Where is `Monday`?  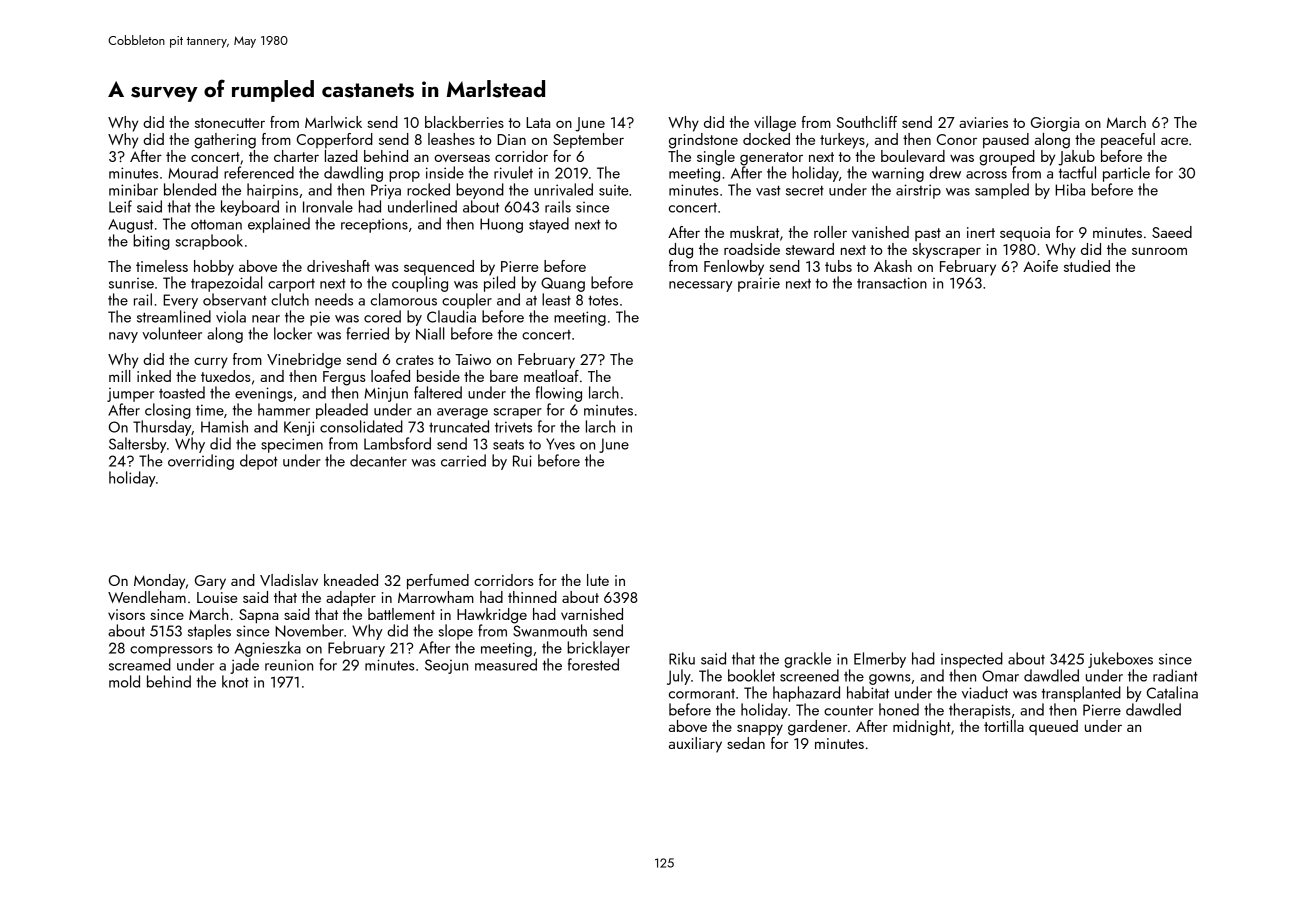
Monday is located at coordinates (159, 582).
